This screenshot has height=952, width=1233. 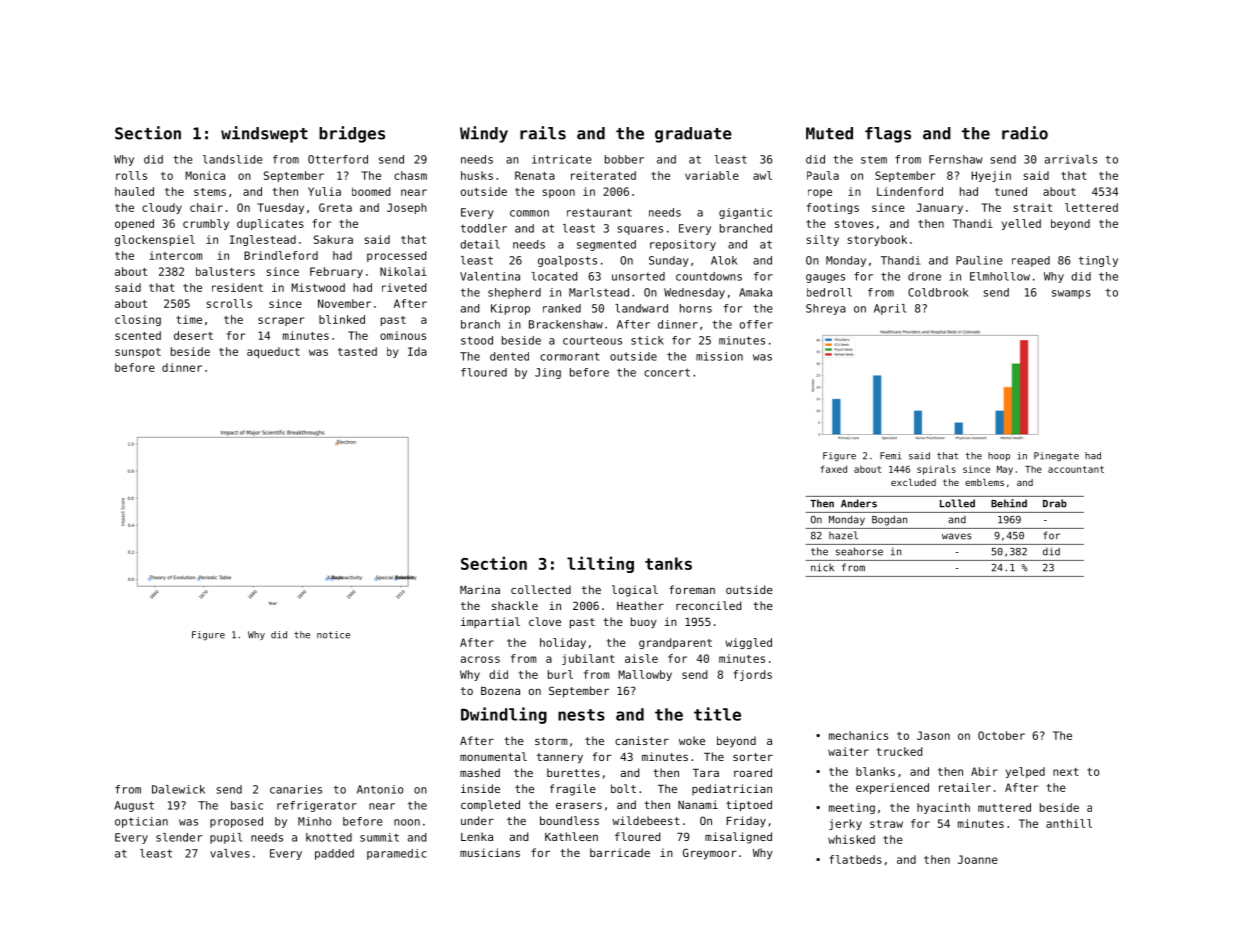 I want to click on knotted, so click(x=329, y=837).
